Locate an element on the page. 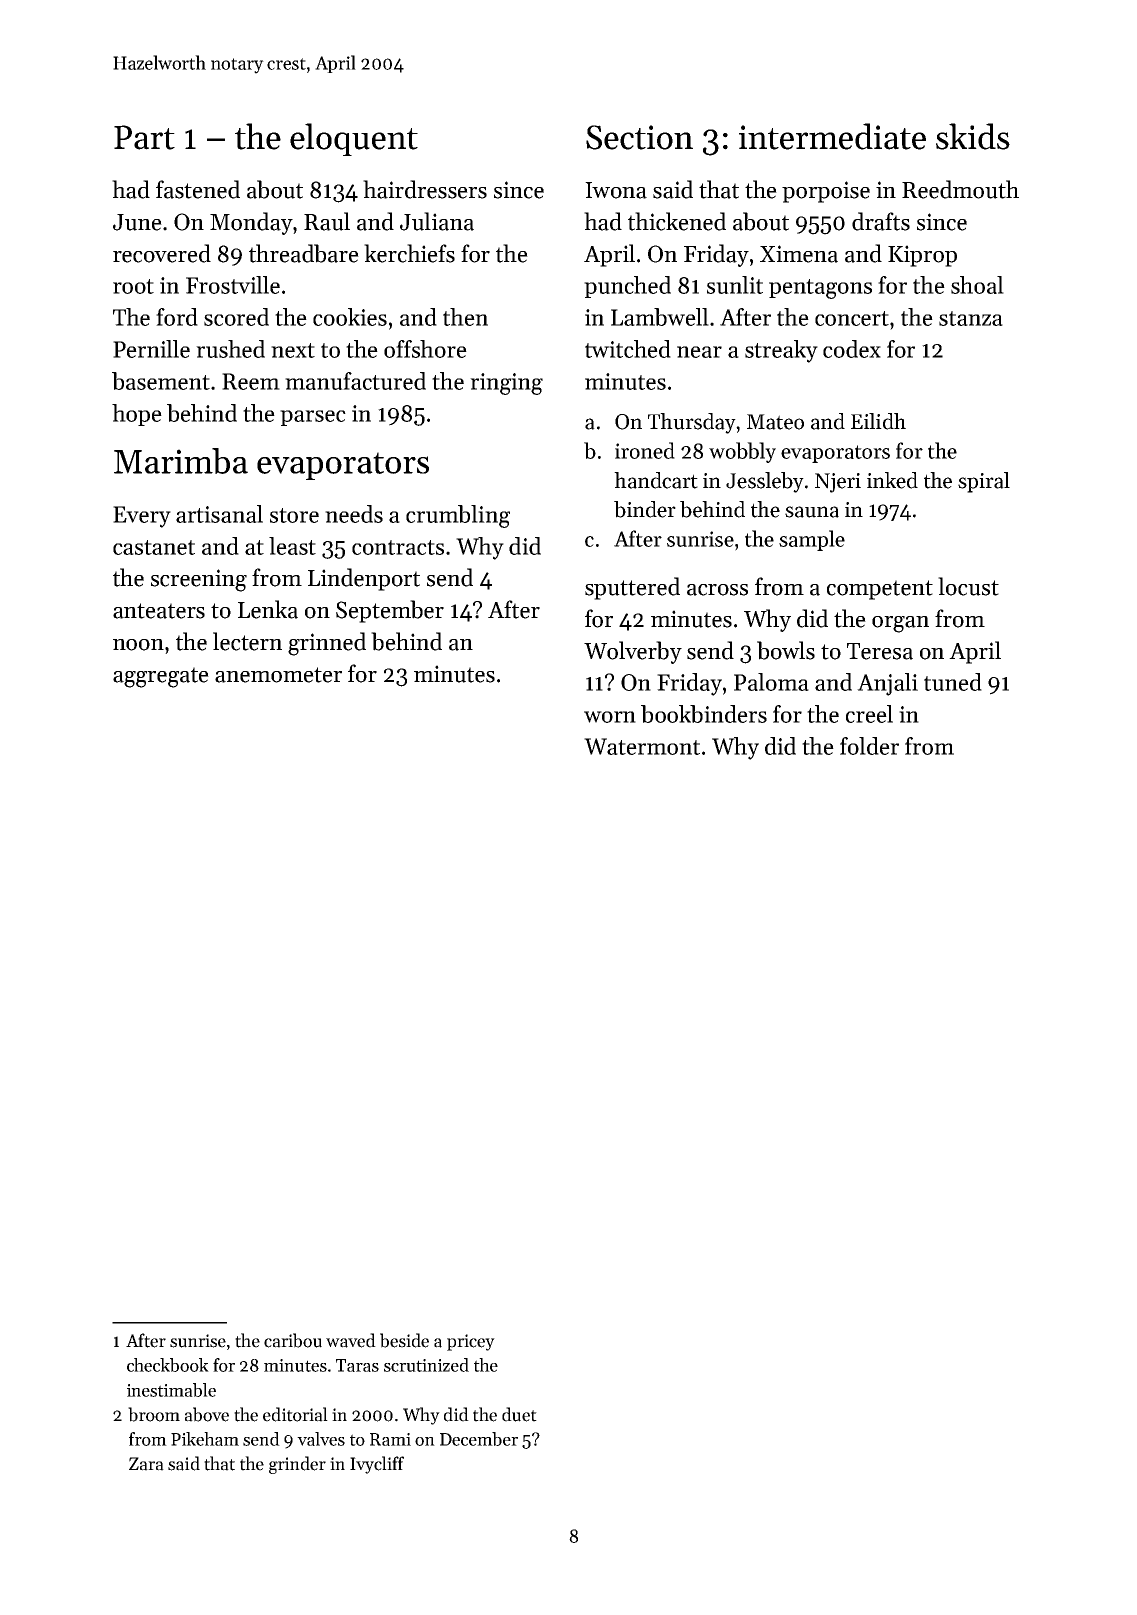  screening is located at coordinates (199, 580).
